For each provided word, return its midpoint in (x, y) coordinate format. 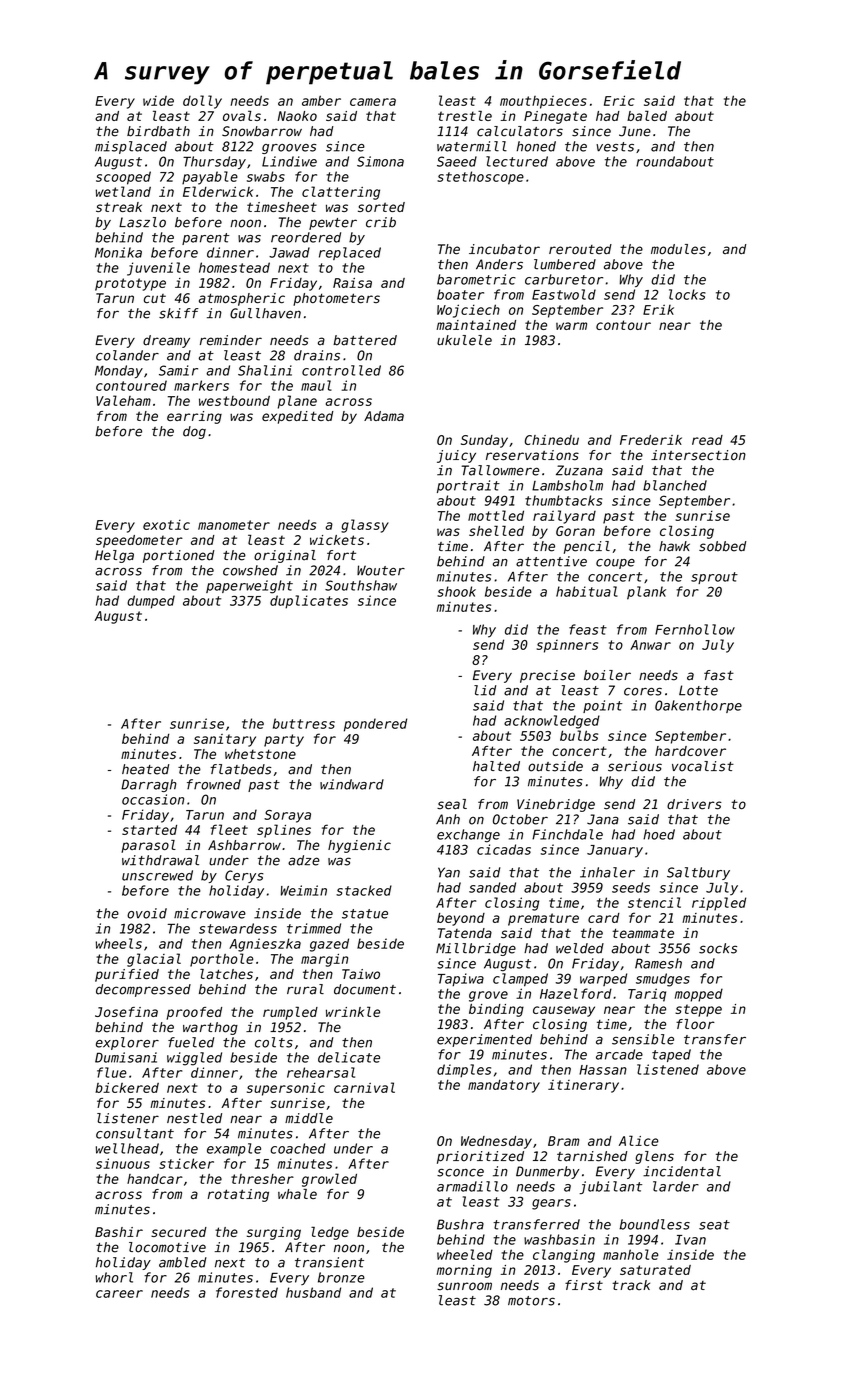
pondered (375, 725)
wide (158, 101)
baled (647, 115)
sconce (460, 1173)
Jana (603, 819)
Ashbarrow (244, 845)
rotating (238, 1195)
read (707, 440)
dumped (151, 602)
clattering (341, 193)
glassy (365, 526)
